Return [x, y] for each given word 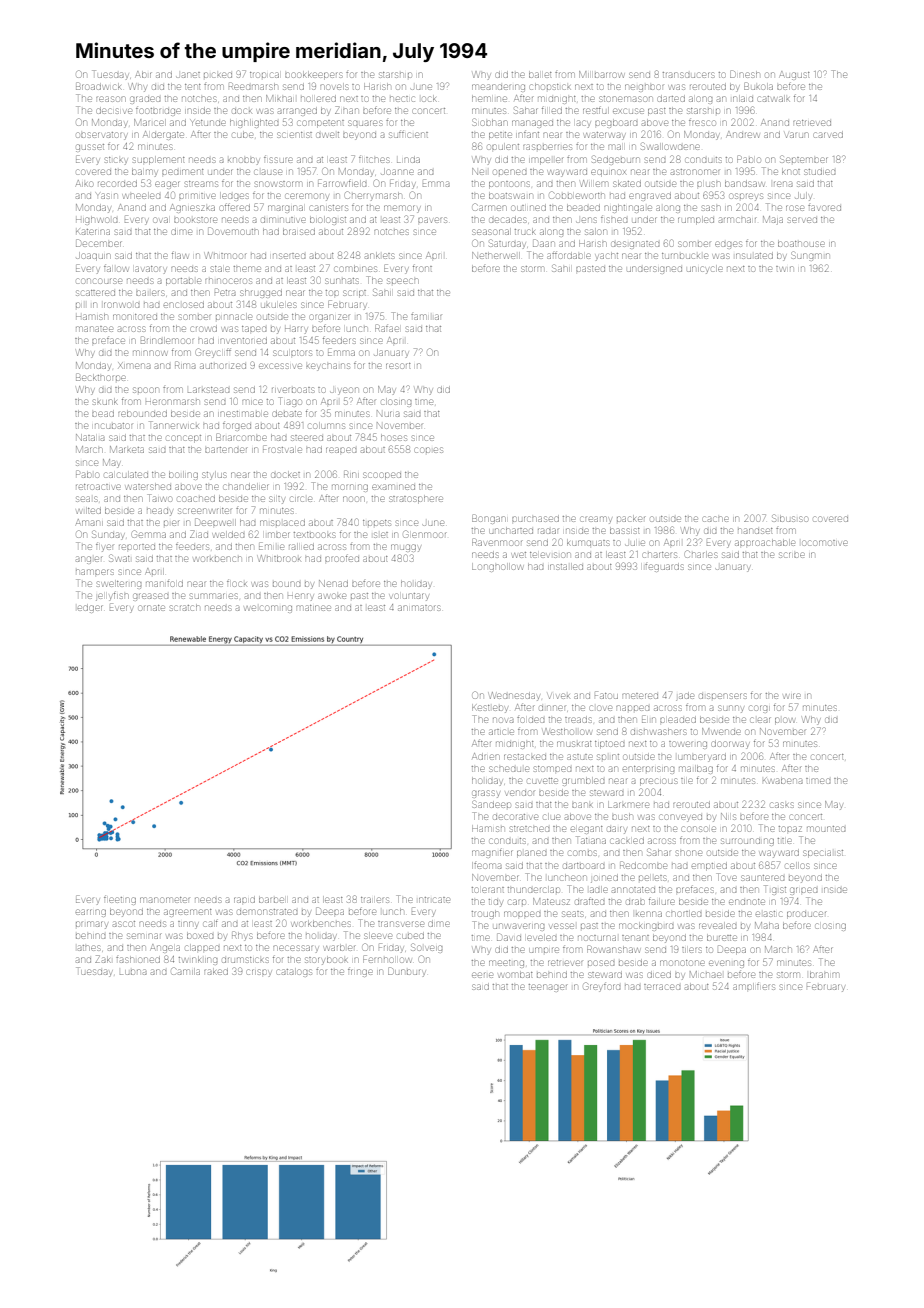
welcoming [268, 609]
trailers [375, 900]
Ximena [134, 365]
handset [755, 531]
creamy [596, 520]
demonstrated [267, 912]
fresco [702, 123]
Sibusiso [790, 518]
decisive [114, 111]
